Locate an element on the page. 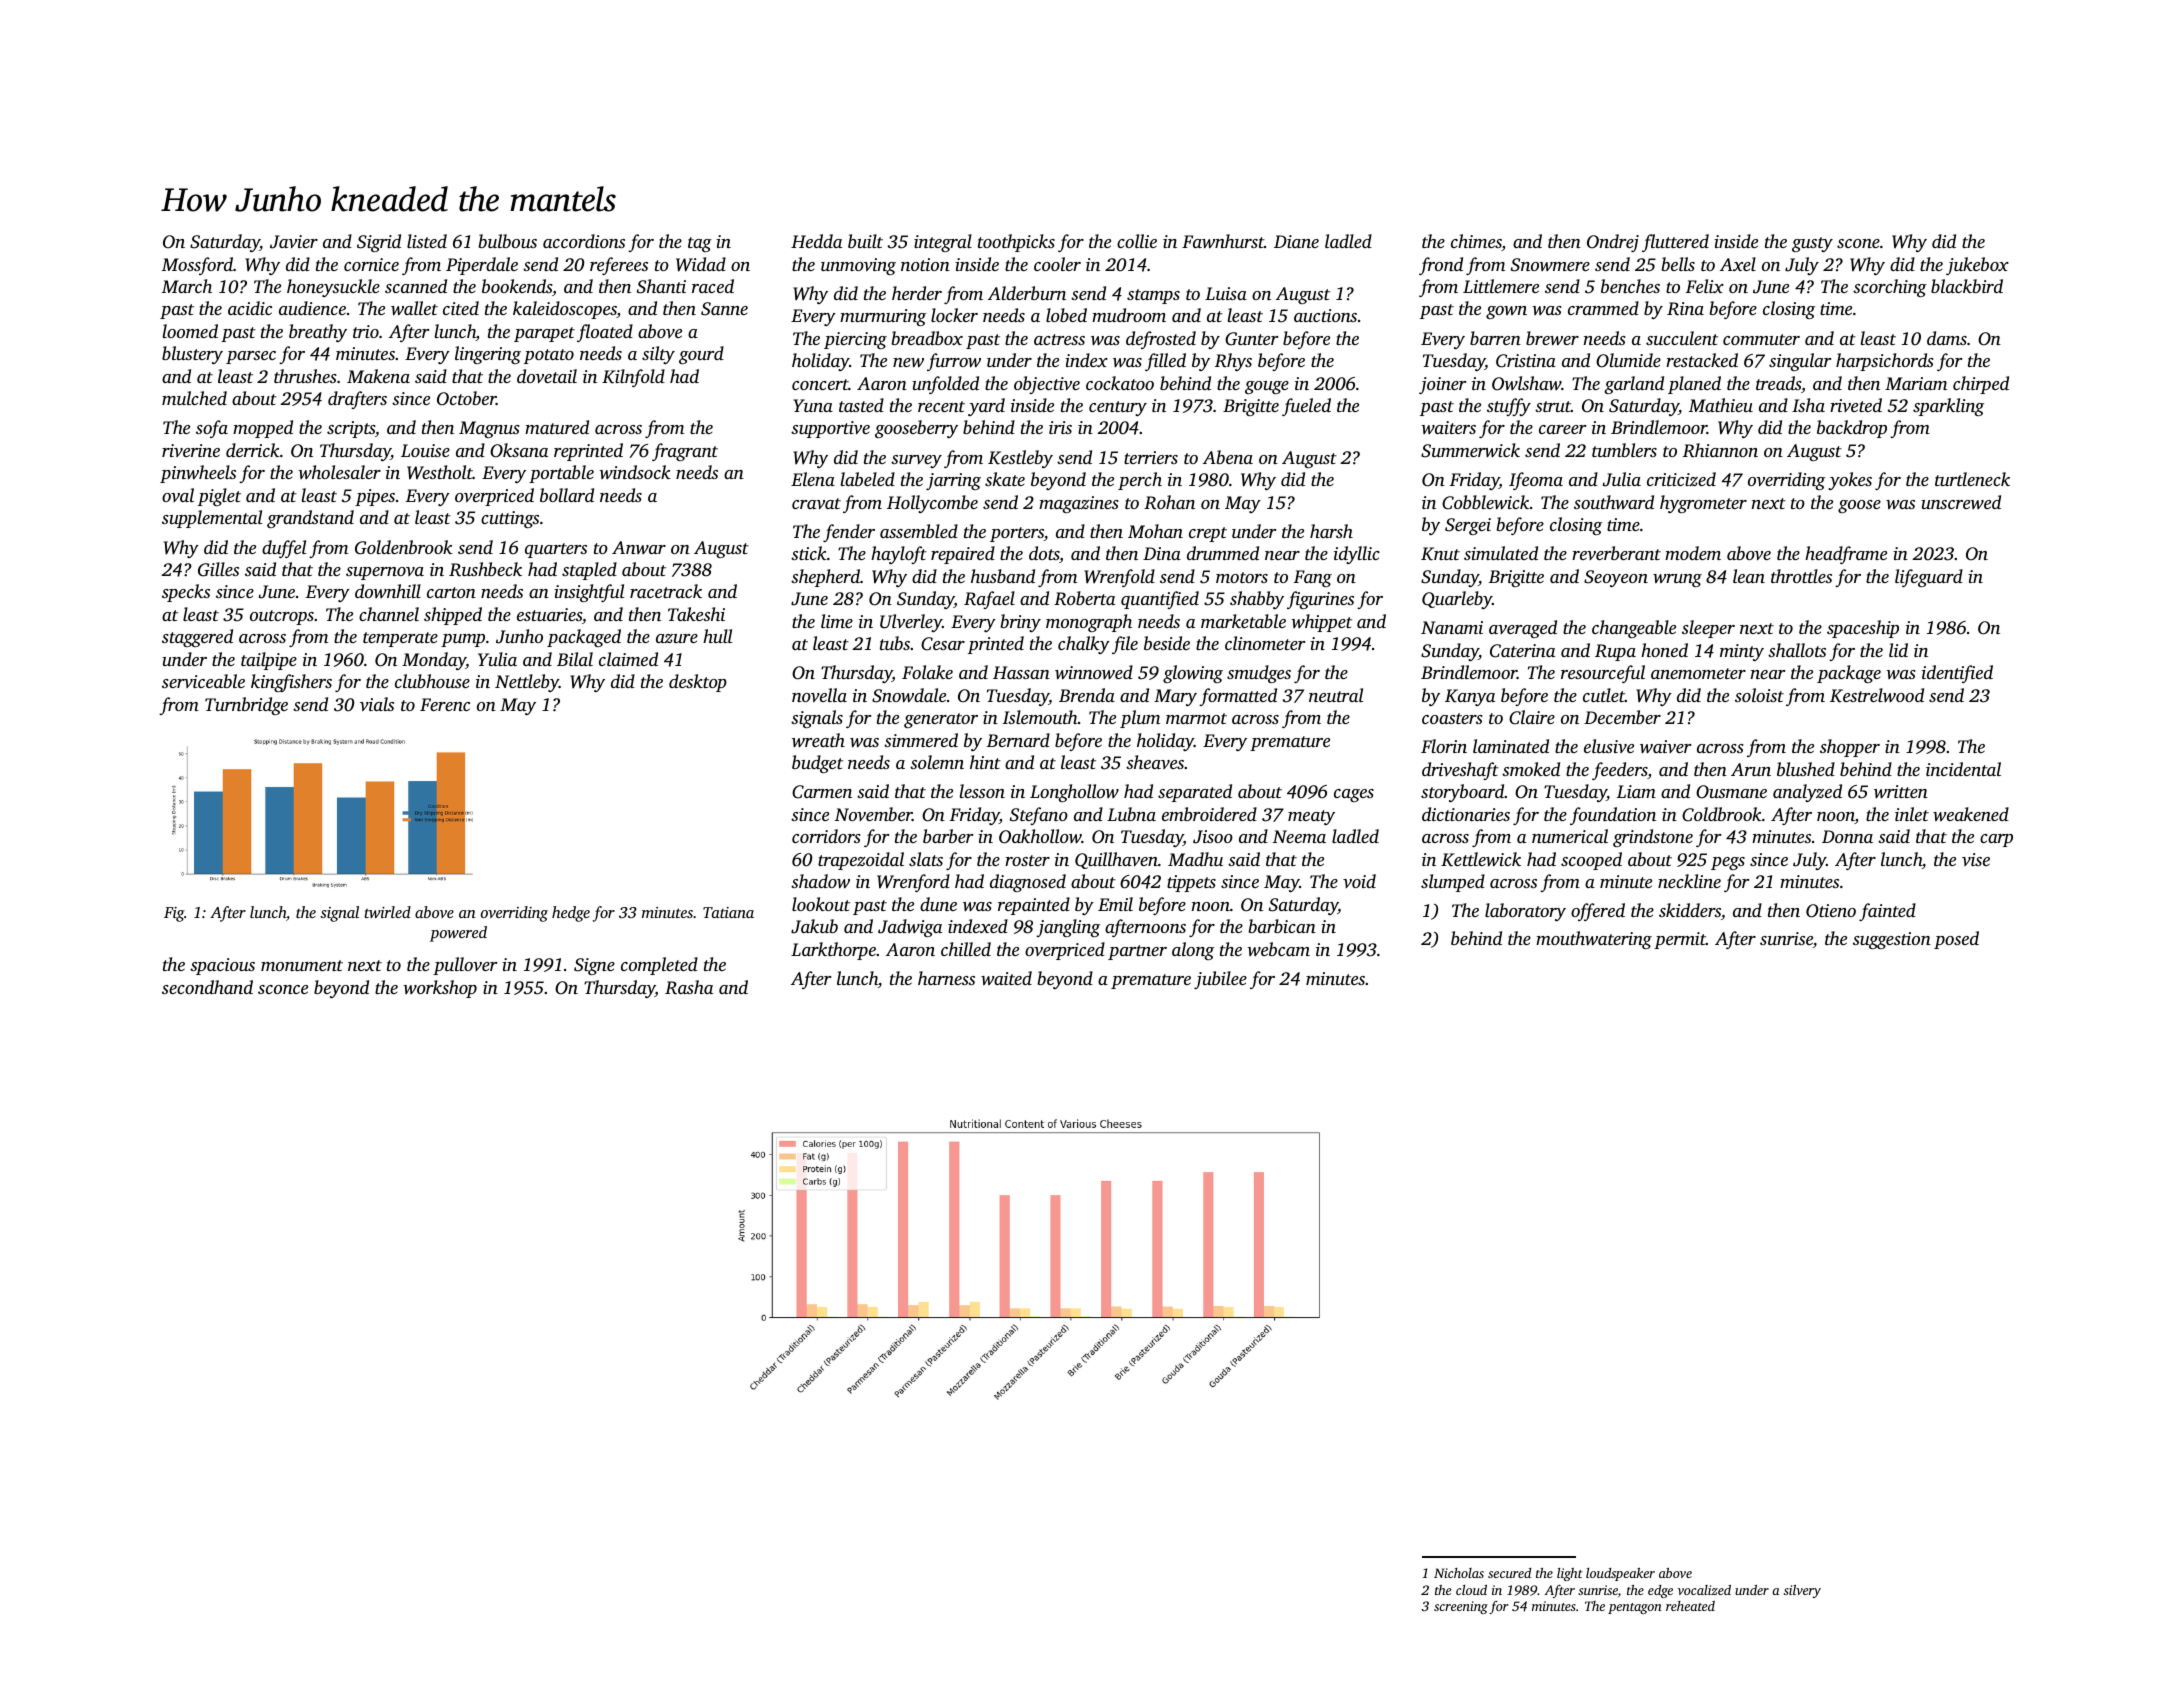  Mossford is located at coordinates (197, 266).
